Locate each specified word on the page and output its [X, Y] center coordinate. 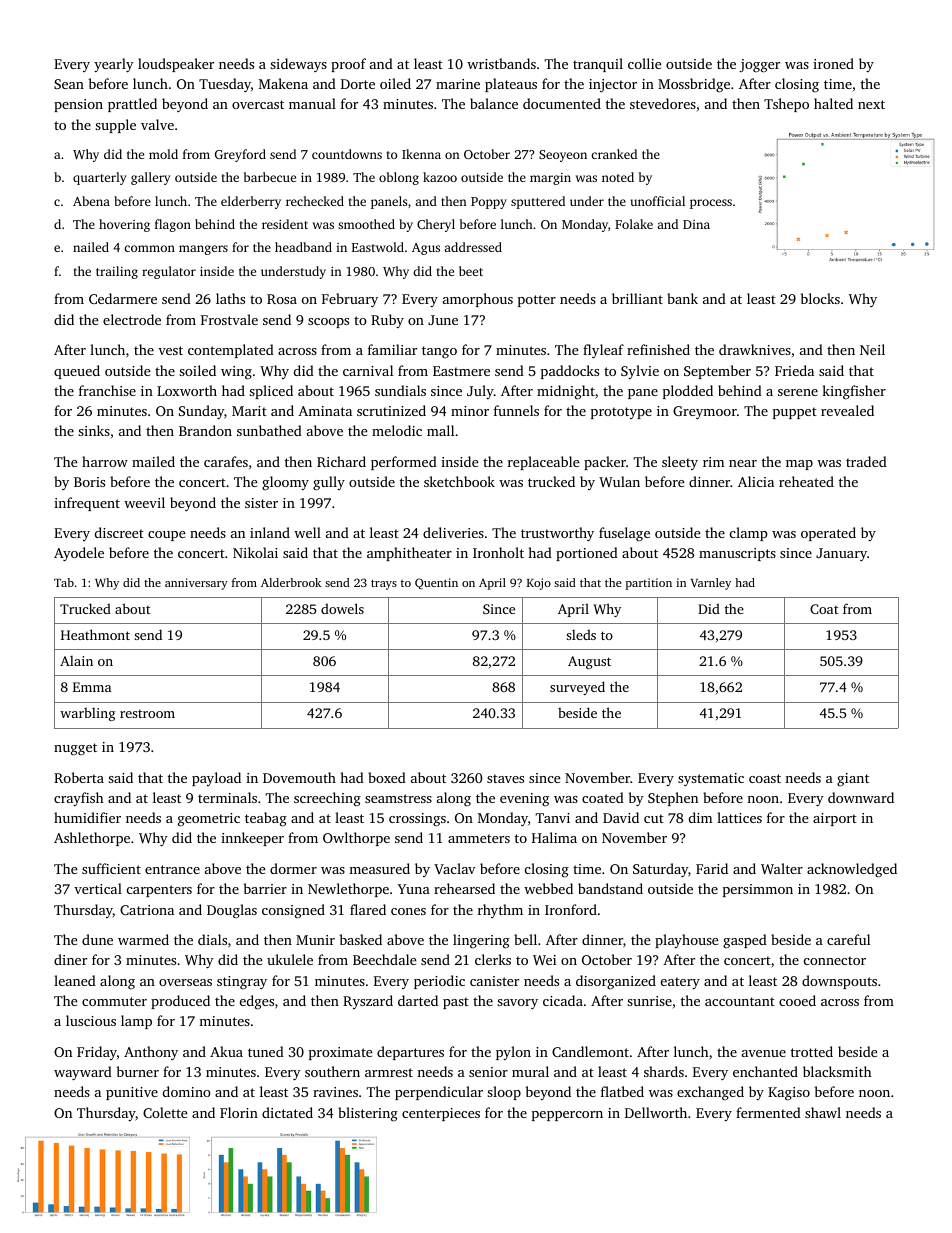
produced [180, 1002]
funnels [516, 410]
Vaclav [455, 868]
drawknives [755, 349]
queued [77, 372]
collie [645, 63]
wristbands [501, 63]
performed [404, 463]
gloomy [285, 483]
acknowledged [852, 870]
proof [348, 65]
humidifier [87, 817]
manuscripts [737, 554]
